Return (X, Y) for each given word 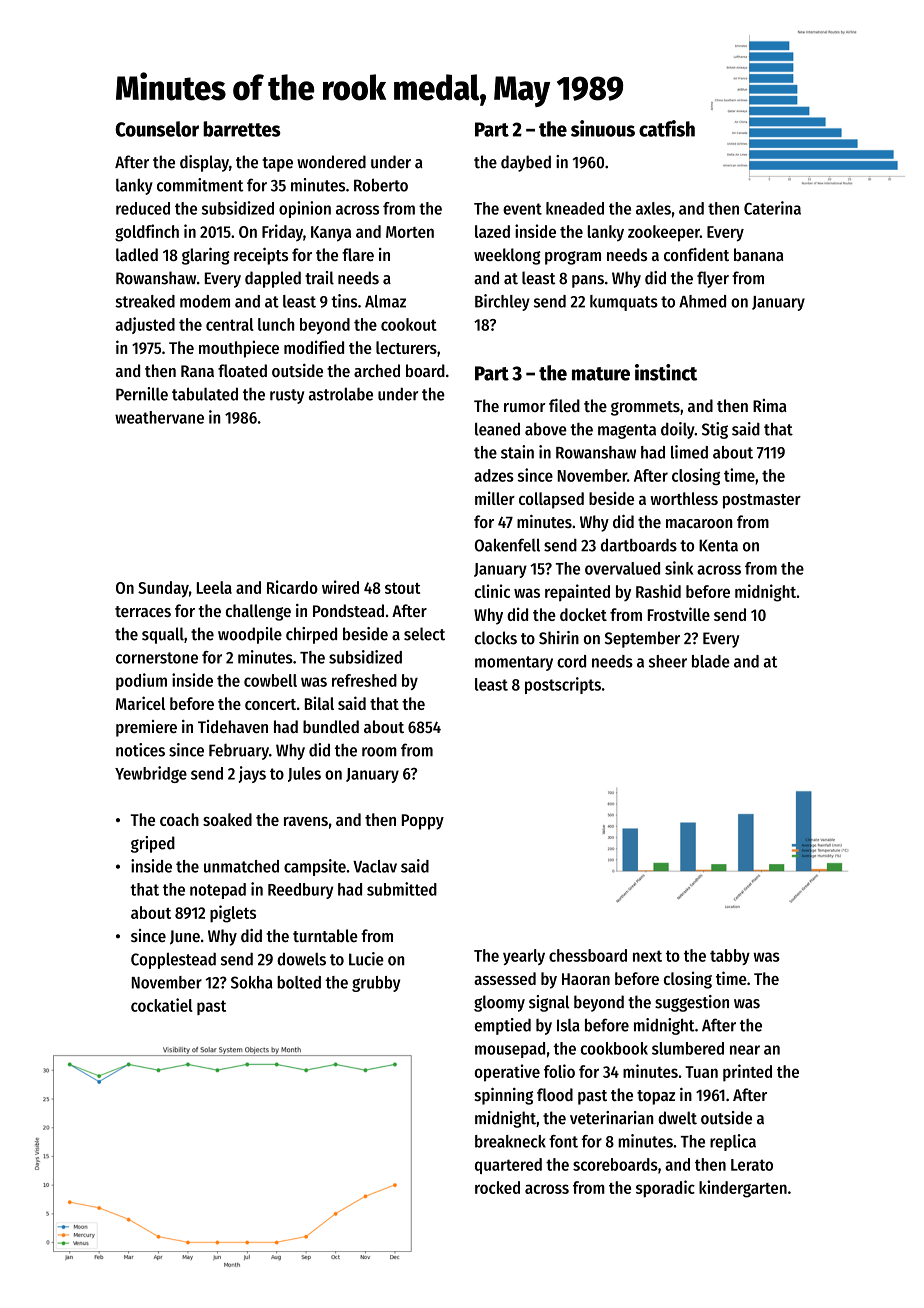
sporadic (665, 1189)
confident (696, 254)
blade (711, 661)
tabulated (205, 394)
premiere (146, 728)
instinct (666, 372)
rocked (497, 1187)
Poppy (423, 822)
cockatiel (162, 1005)
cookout (409, 324)
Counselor (157, 129)
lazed (492, 231)
